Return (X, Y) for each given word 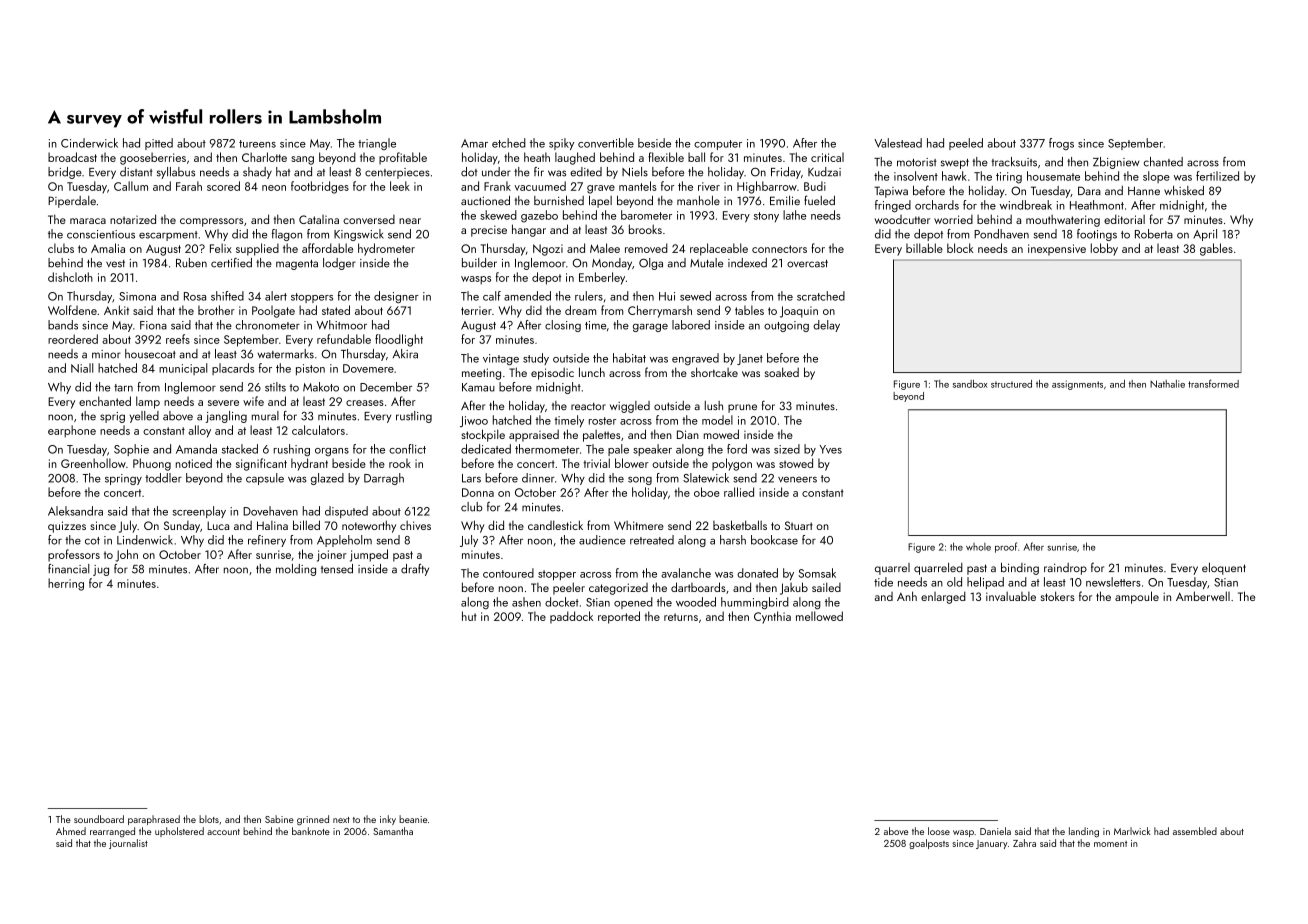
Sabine (279, 819)
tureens (257, 144)
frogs (1061, 144)
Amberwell (1203, 596)
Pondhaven (1001, 234)
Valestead (898, 143)
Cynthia (772, 617)
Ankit (116, 310)
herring (66, 584)
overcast (807, 264)
